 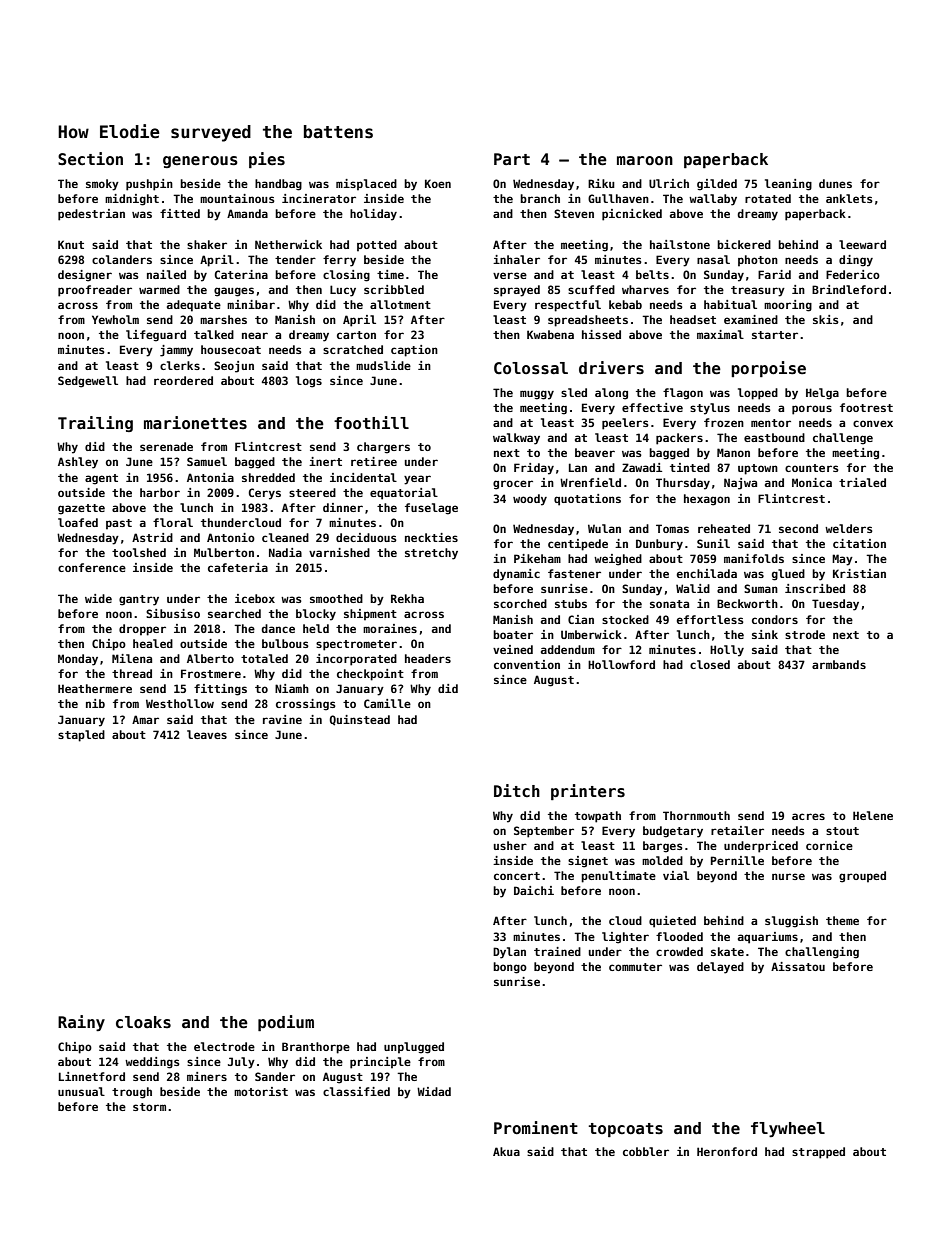 What do you see at coordinates (143, 1022) in the document?
I see `cloaks` at bounding box center [143, 1022].
